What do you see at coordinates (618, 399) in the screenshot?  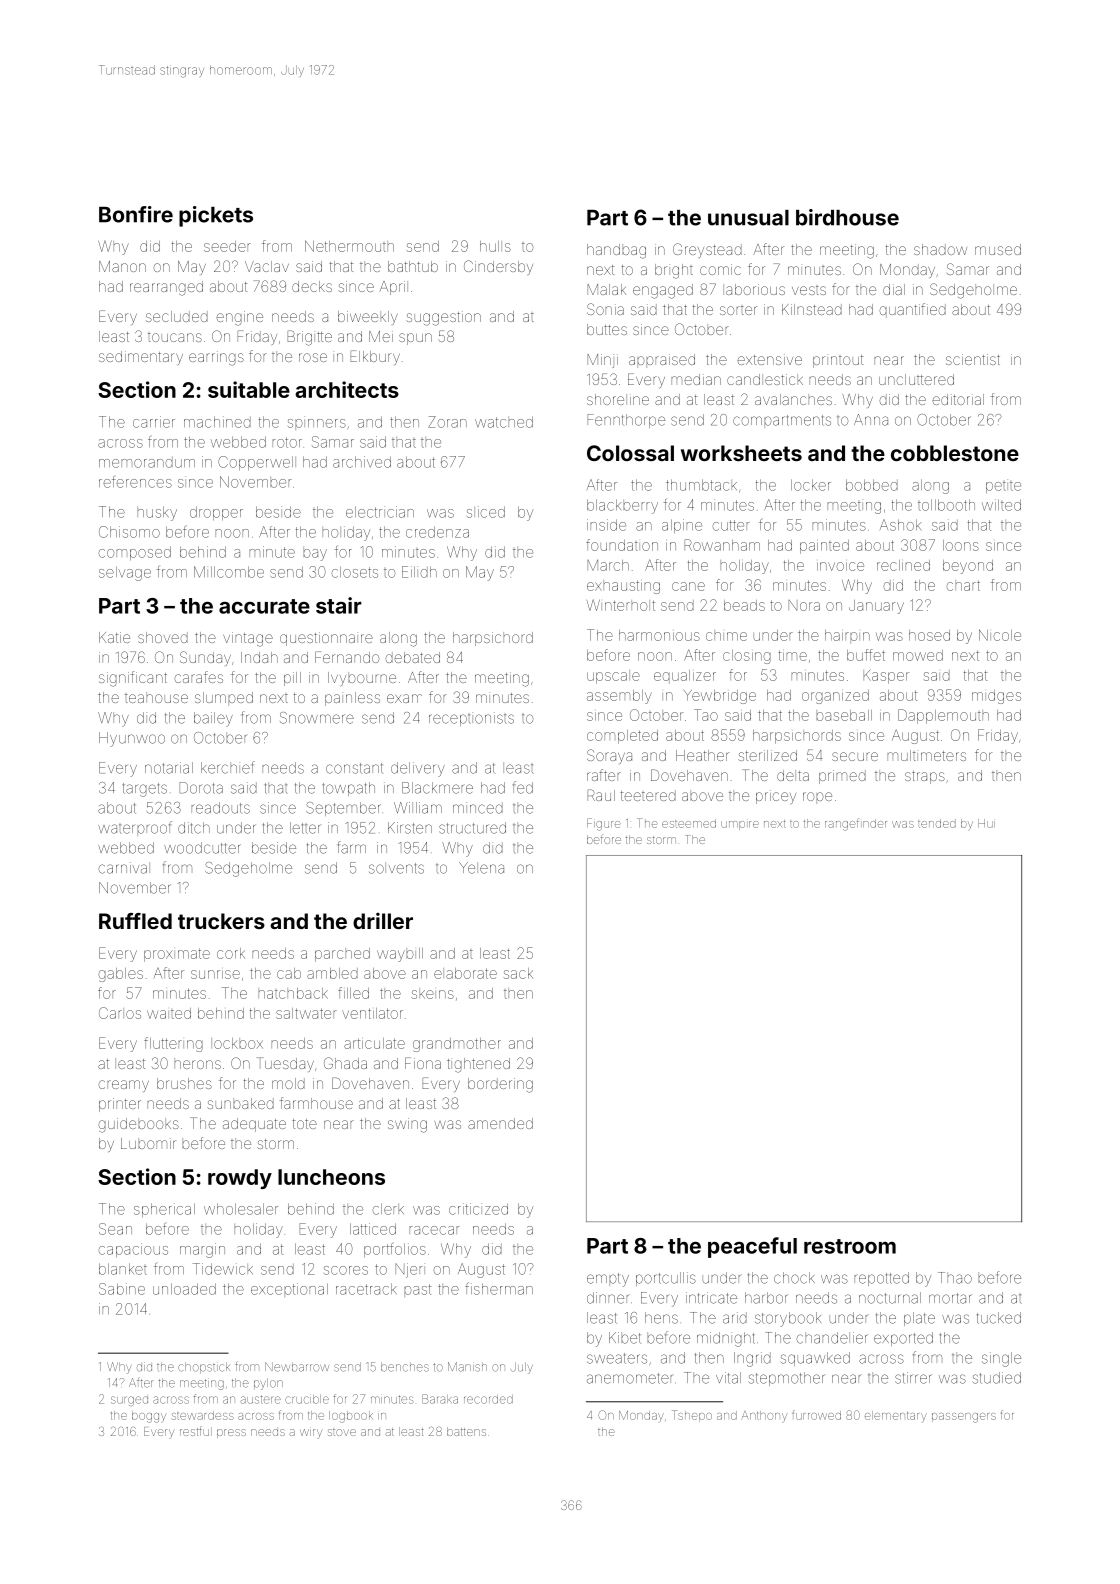 I see `shoreline` at bounding box center [618, 399].
